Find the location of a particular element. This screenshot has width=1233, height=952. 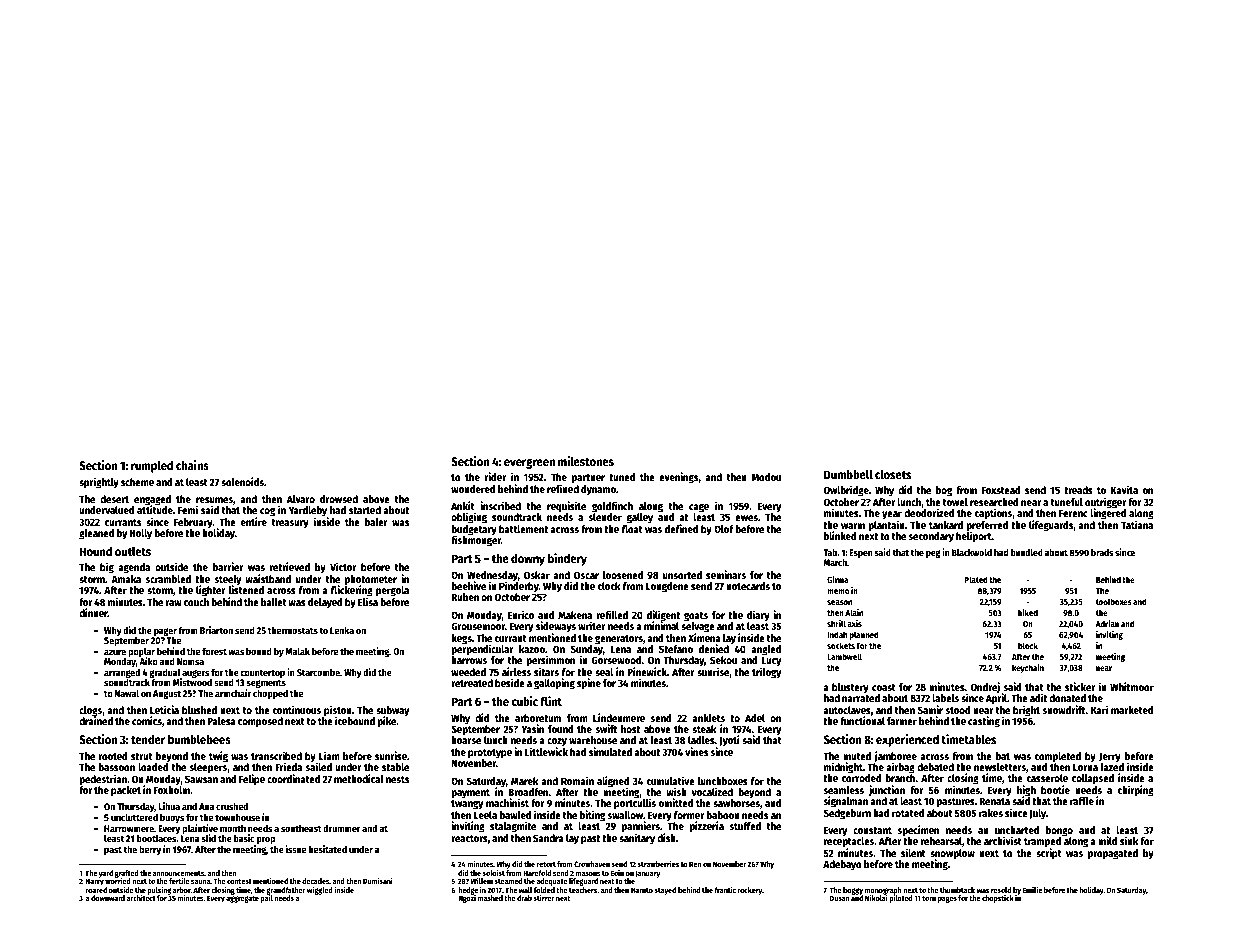

marketed is located at coordinates (1132, 710).
